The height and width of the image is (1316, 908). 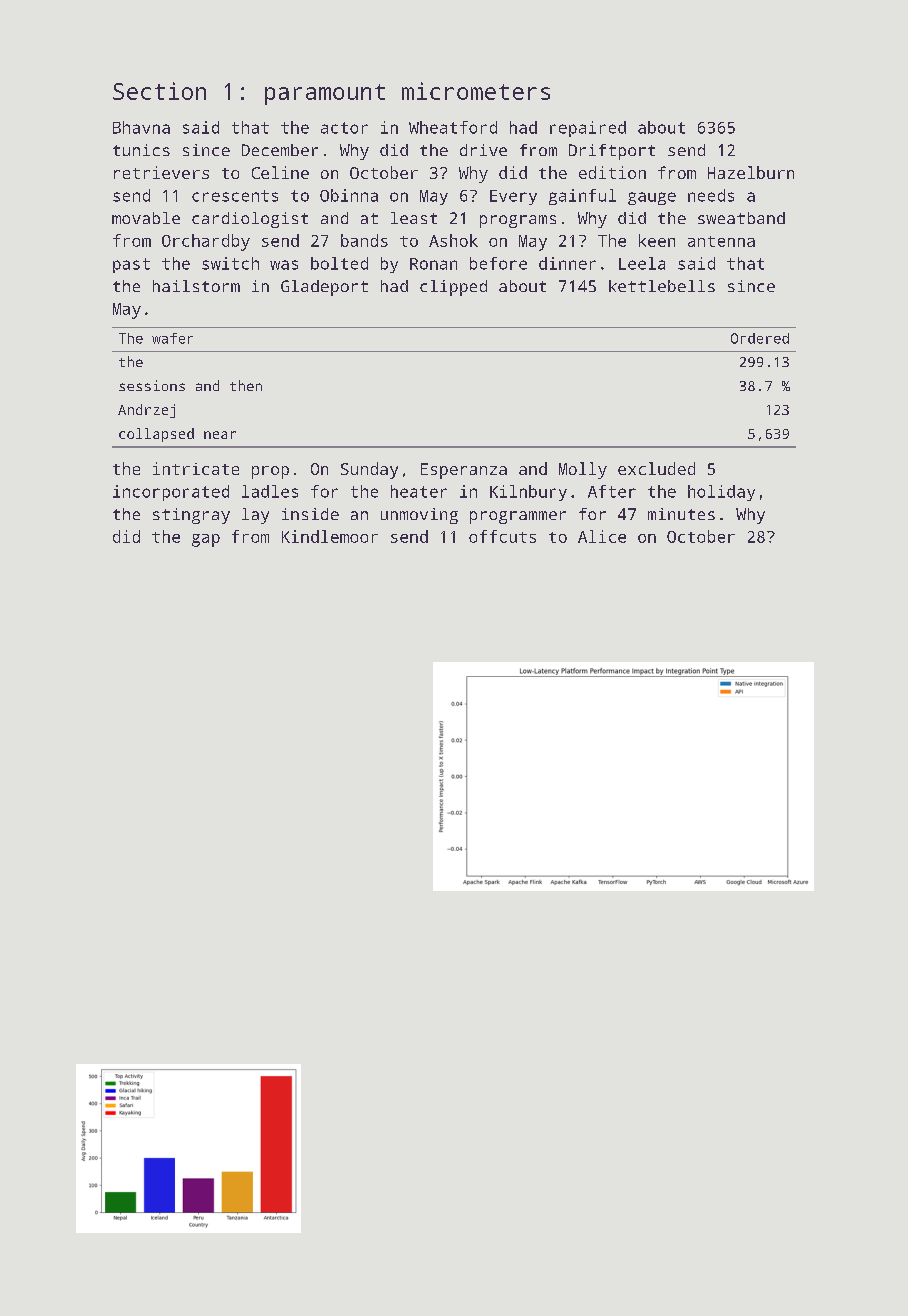 I want to click on prop, so click(x=270, y=472).
